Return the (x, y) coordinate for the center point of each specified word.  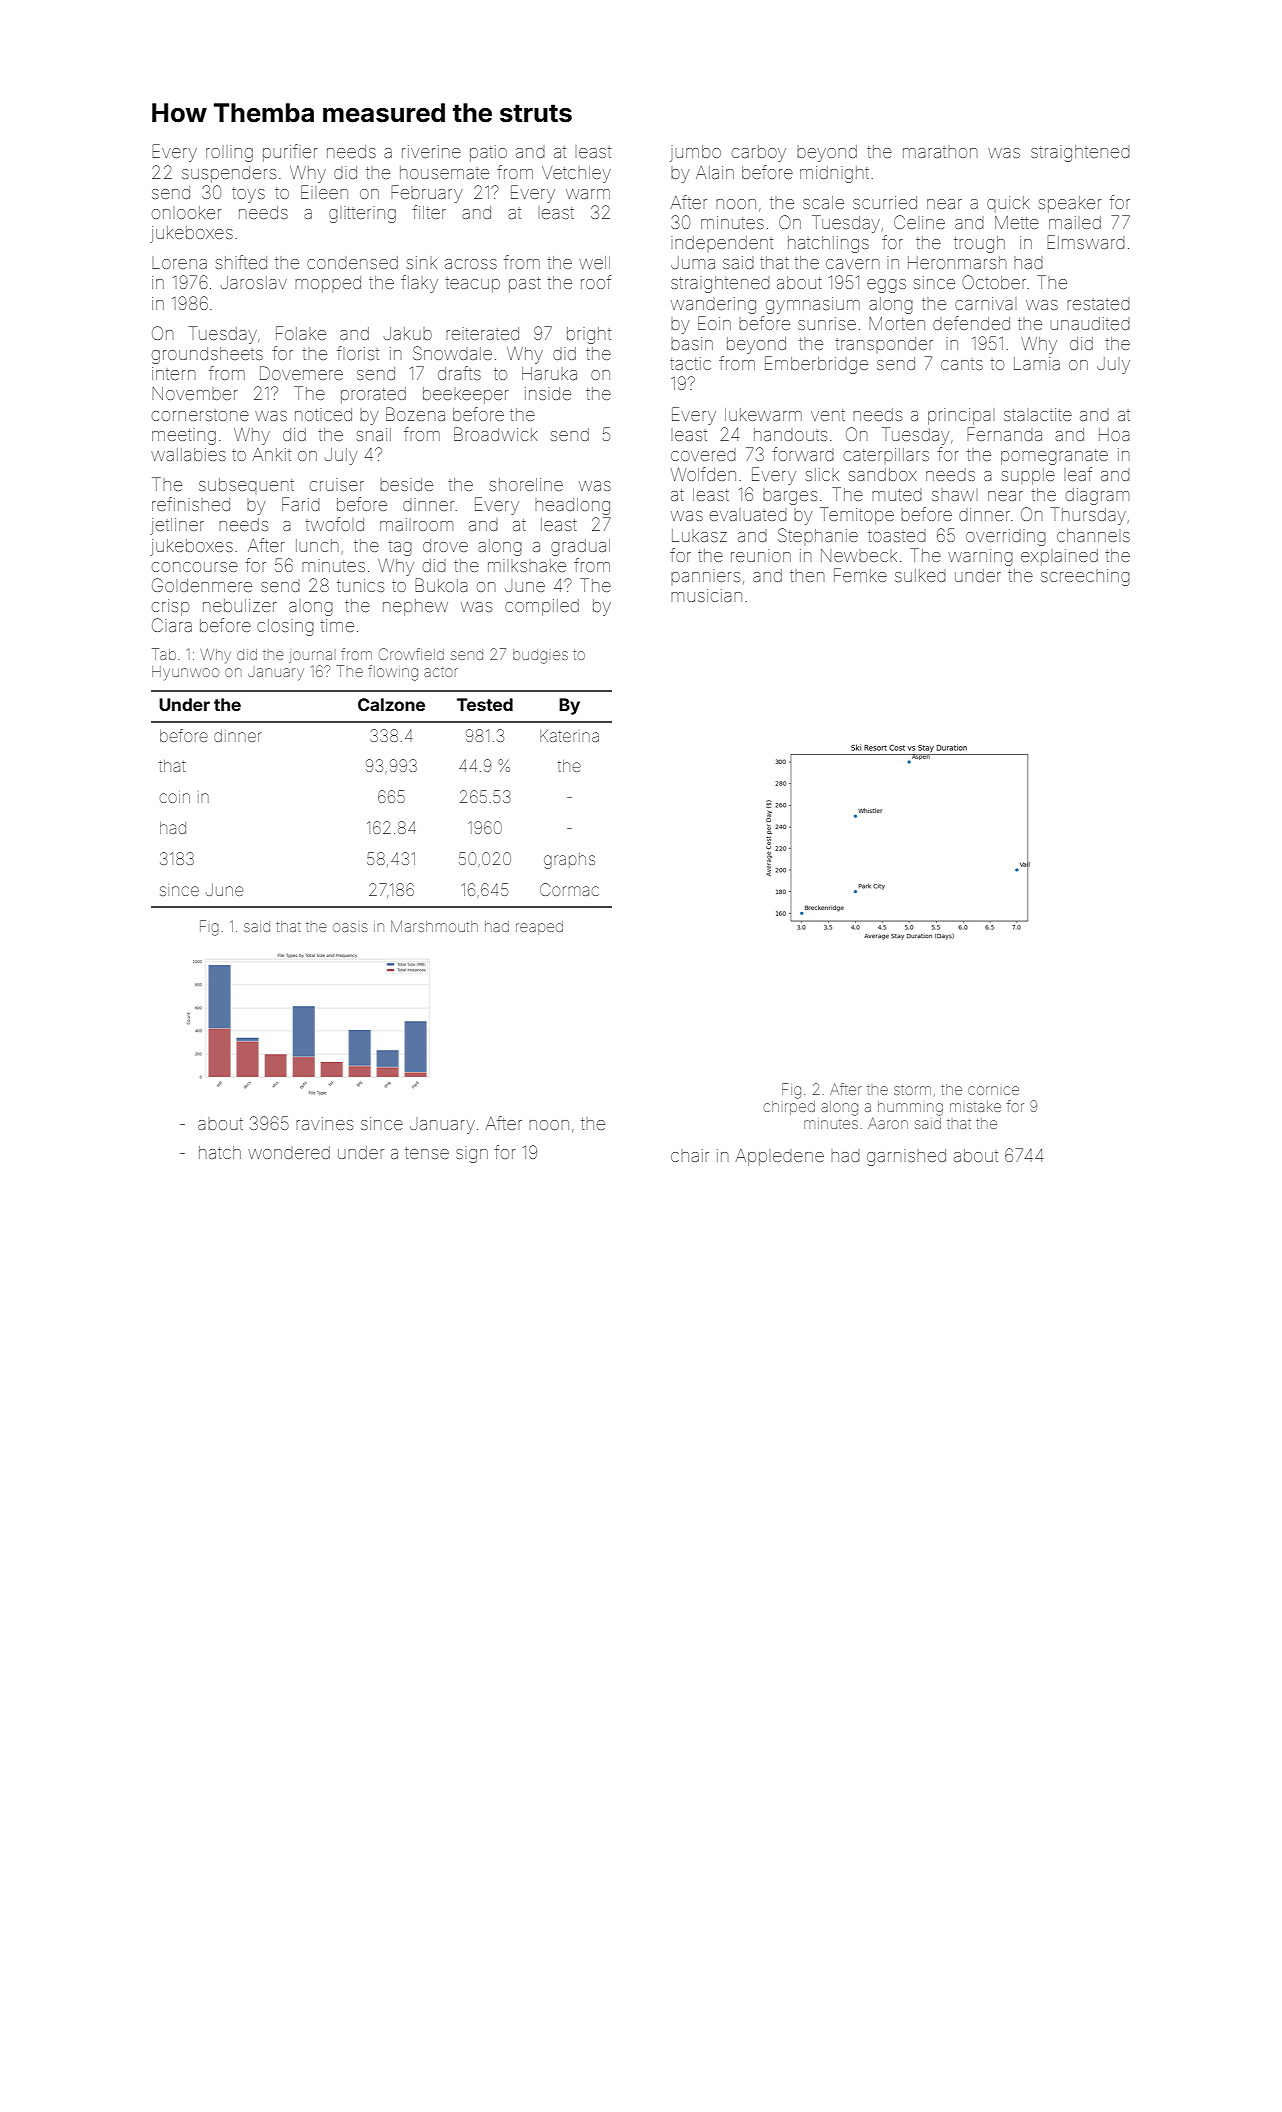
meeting (184, 436)
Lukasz (699, 535)
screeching (1085, 577)
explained (1059, 557)
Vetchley (576, 174)
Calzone (391, 704)
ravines (324, 1123)
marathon (940, 152)
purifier (290, 153)
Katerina (569, 736)
